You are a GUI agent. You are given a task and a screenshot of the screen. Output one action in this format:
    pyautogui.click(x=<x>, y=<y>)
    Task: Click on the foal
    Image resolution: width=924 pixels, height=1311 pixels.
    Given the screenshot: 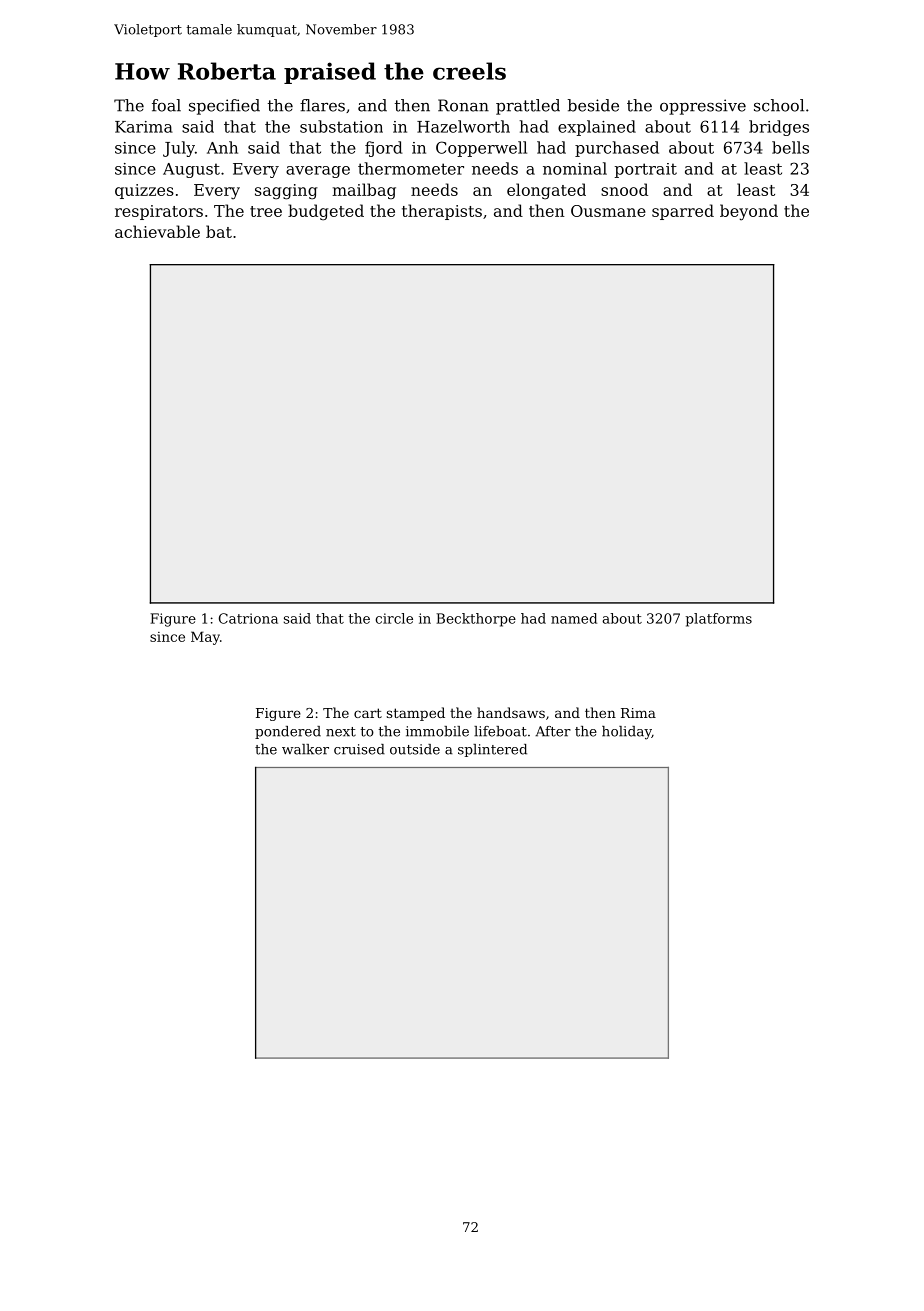 What is the action you would take?
    pyautogui.click(x=166, y=105)
